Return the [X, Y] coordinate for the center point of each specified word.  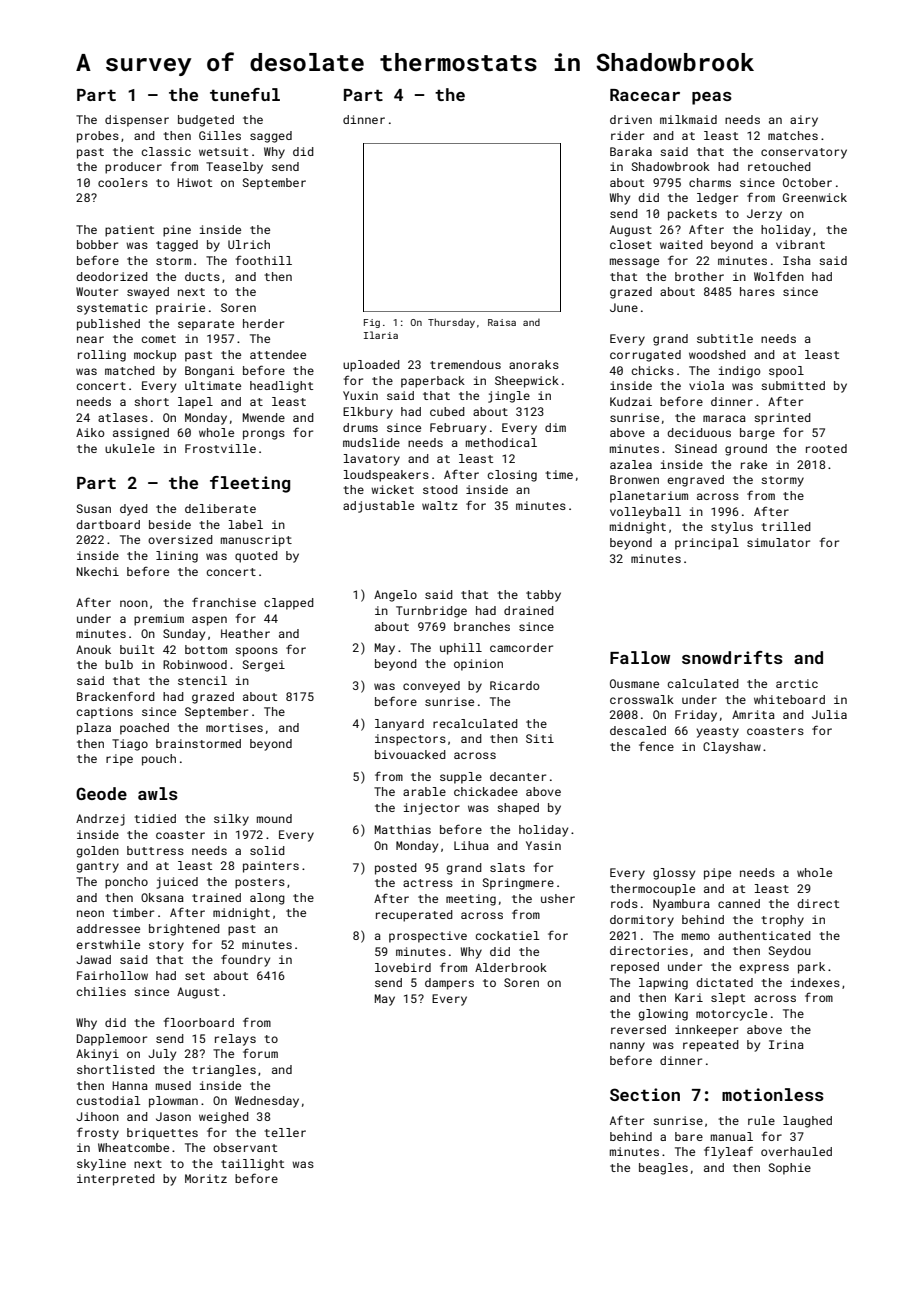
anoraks [534, 364]
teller [285, 1132]
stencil [202, 680]
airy [804, 121]
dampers [449, 984]
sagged [271, 137]
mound [274, 818]
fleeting [250, 484]
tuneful [245, 94]
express [764, 969]
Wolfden [779, 276]
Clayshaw [732, 748]
